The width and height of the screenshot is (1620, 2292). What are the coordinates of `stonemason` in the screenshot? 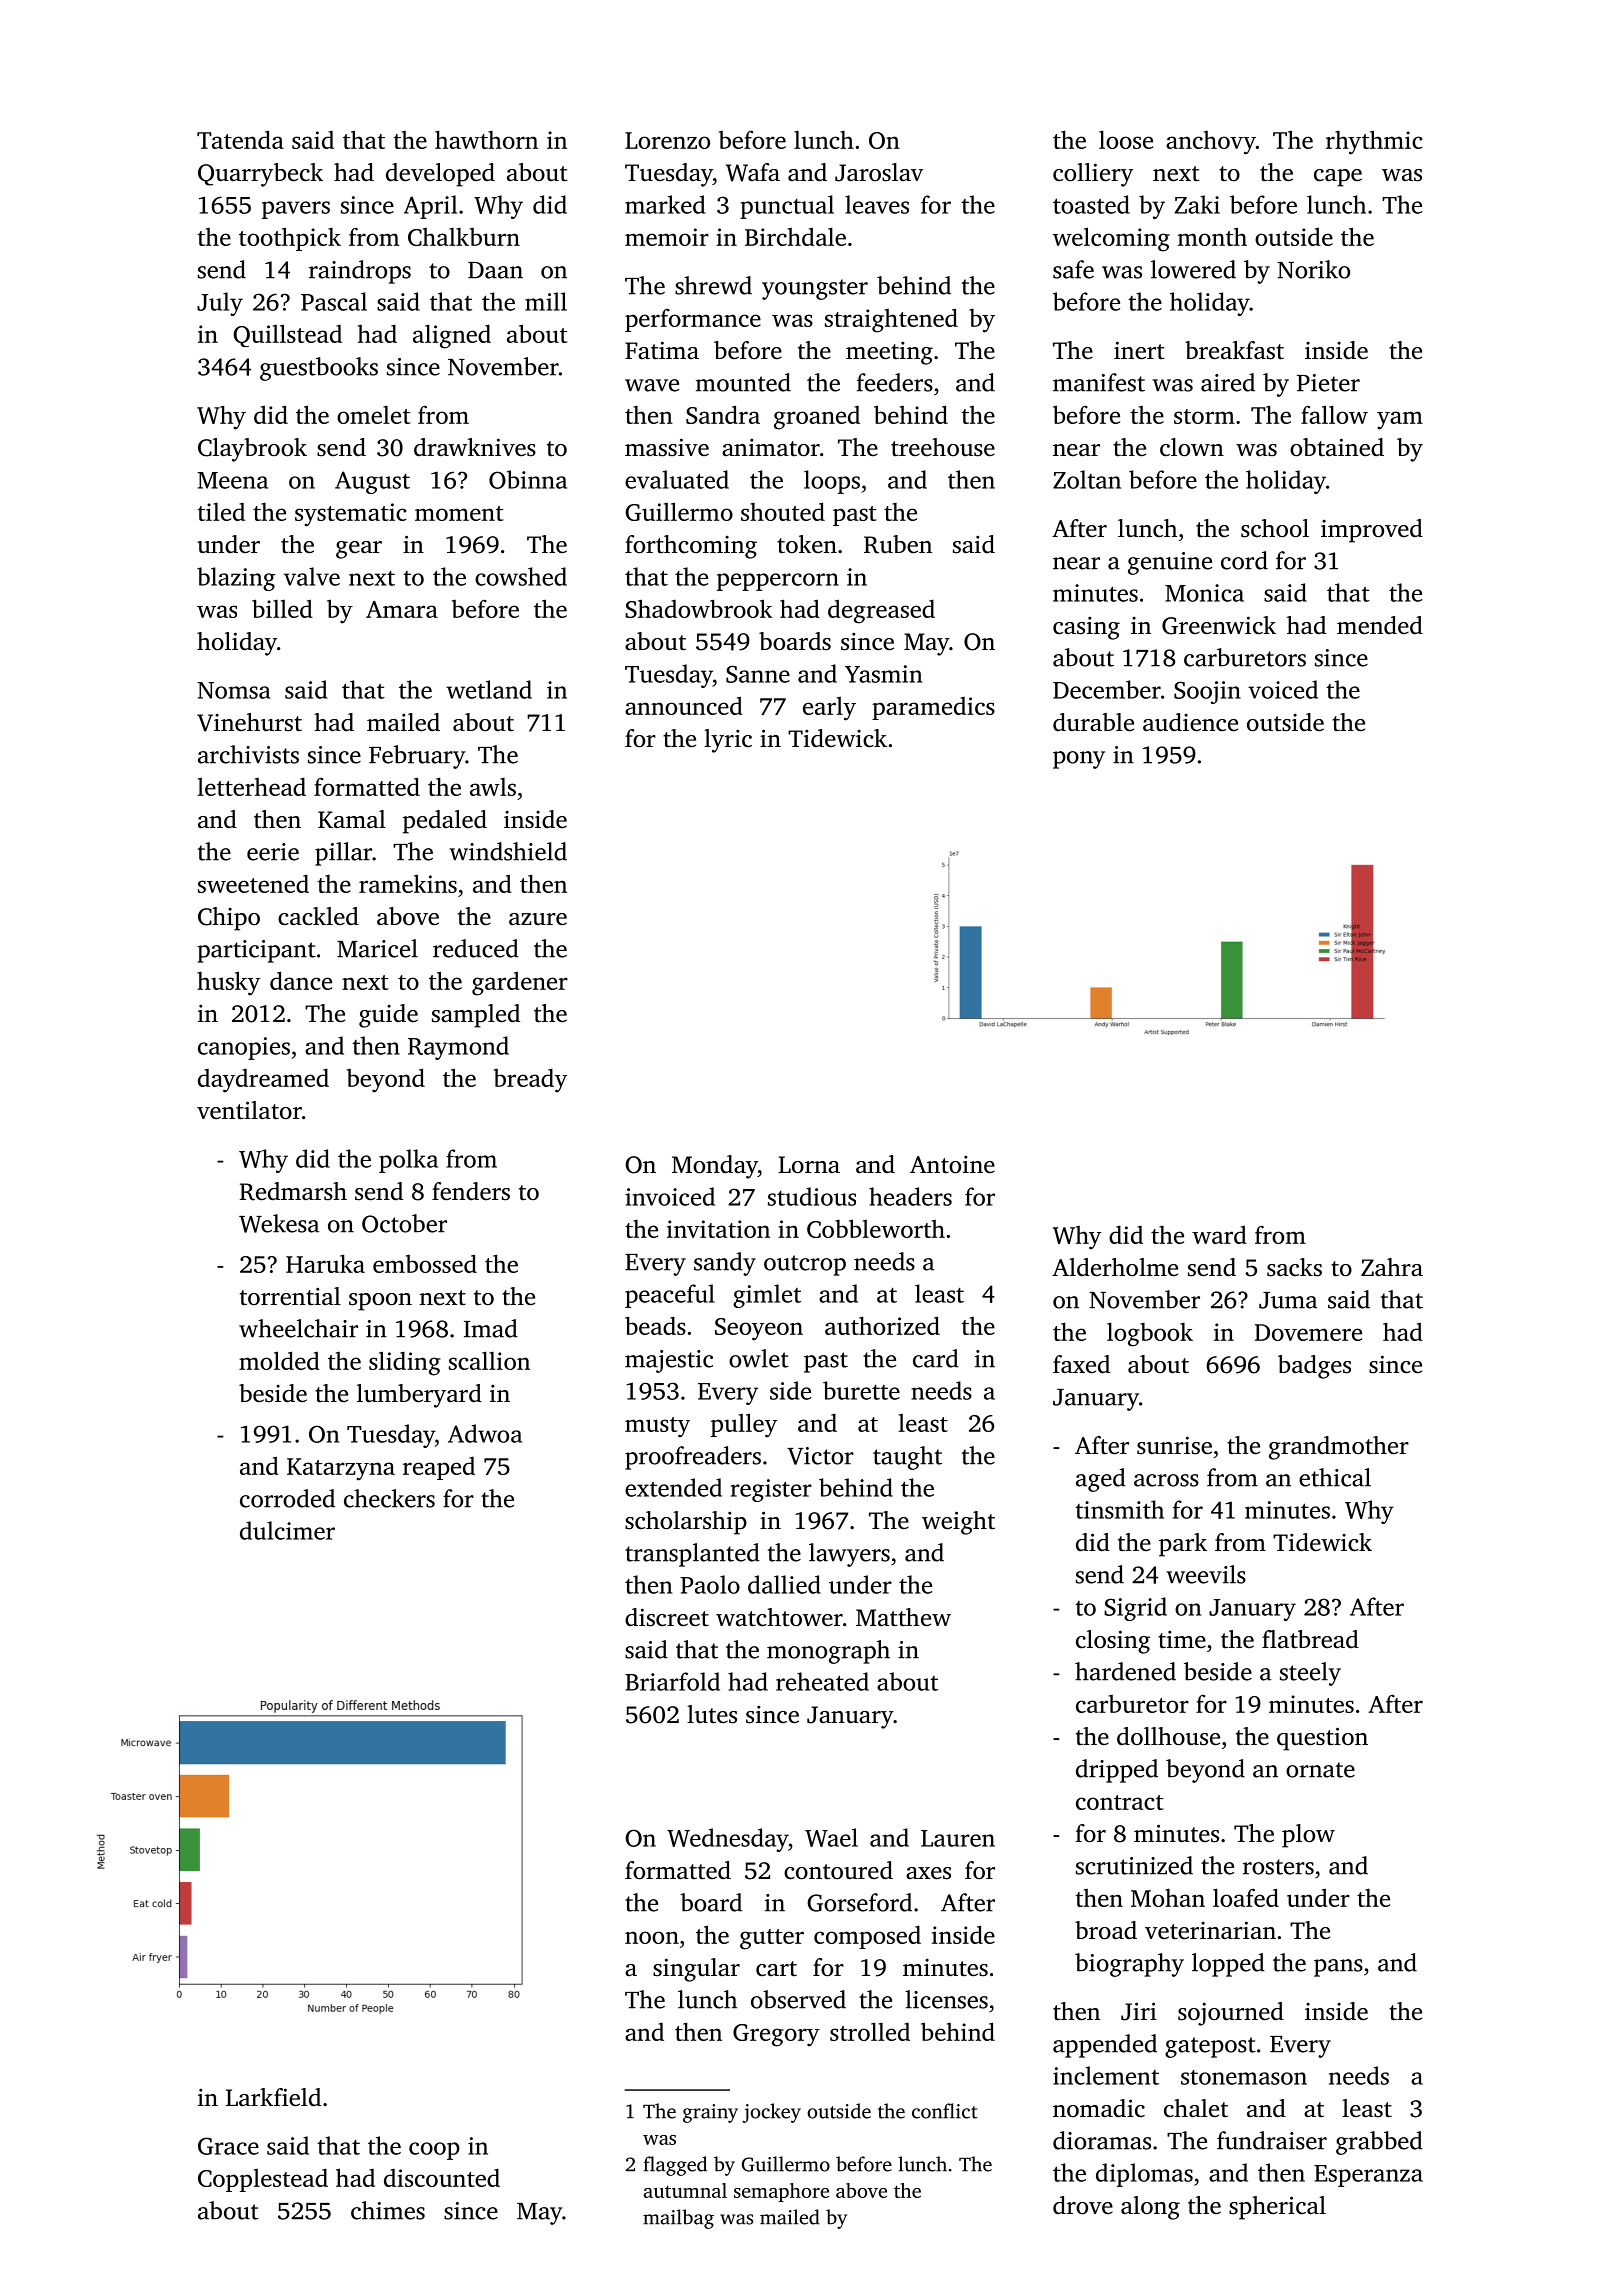 It's located at (1244, 2077).
